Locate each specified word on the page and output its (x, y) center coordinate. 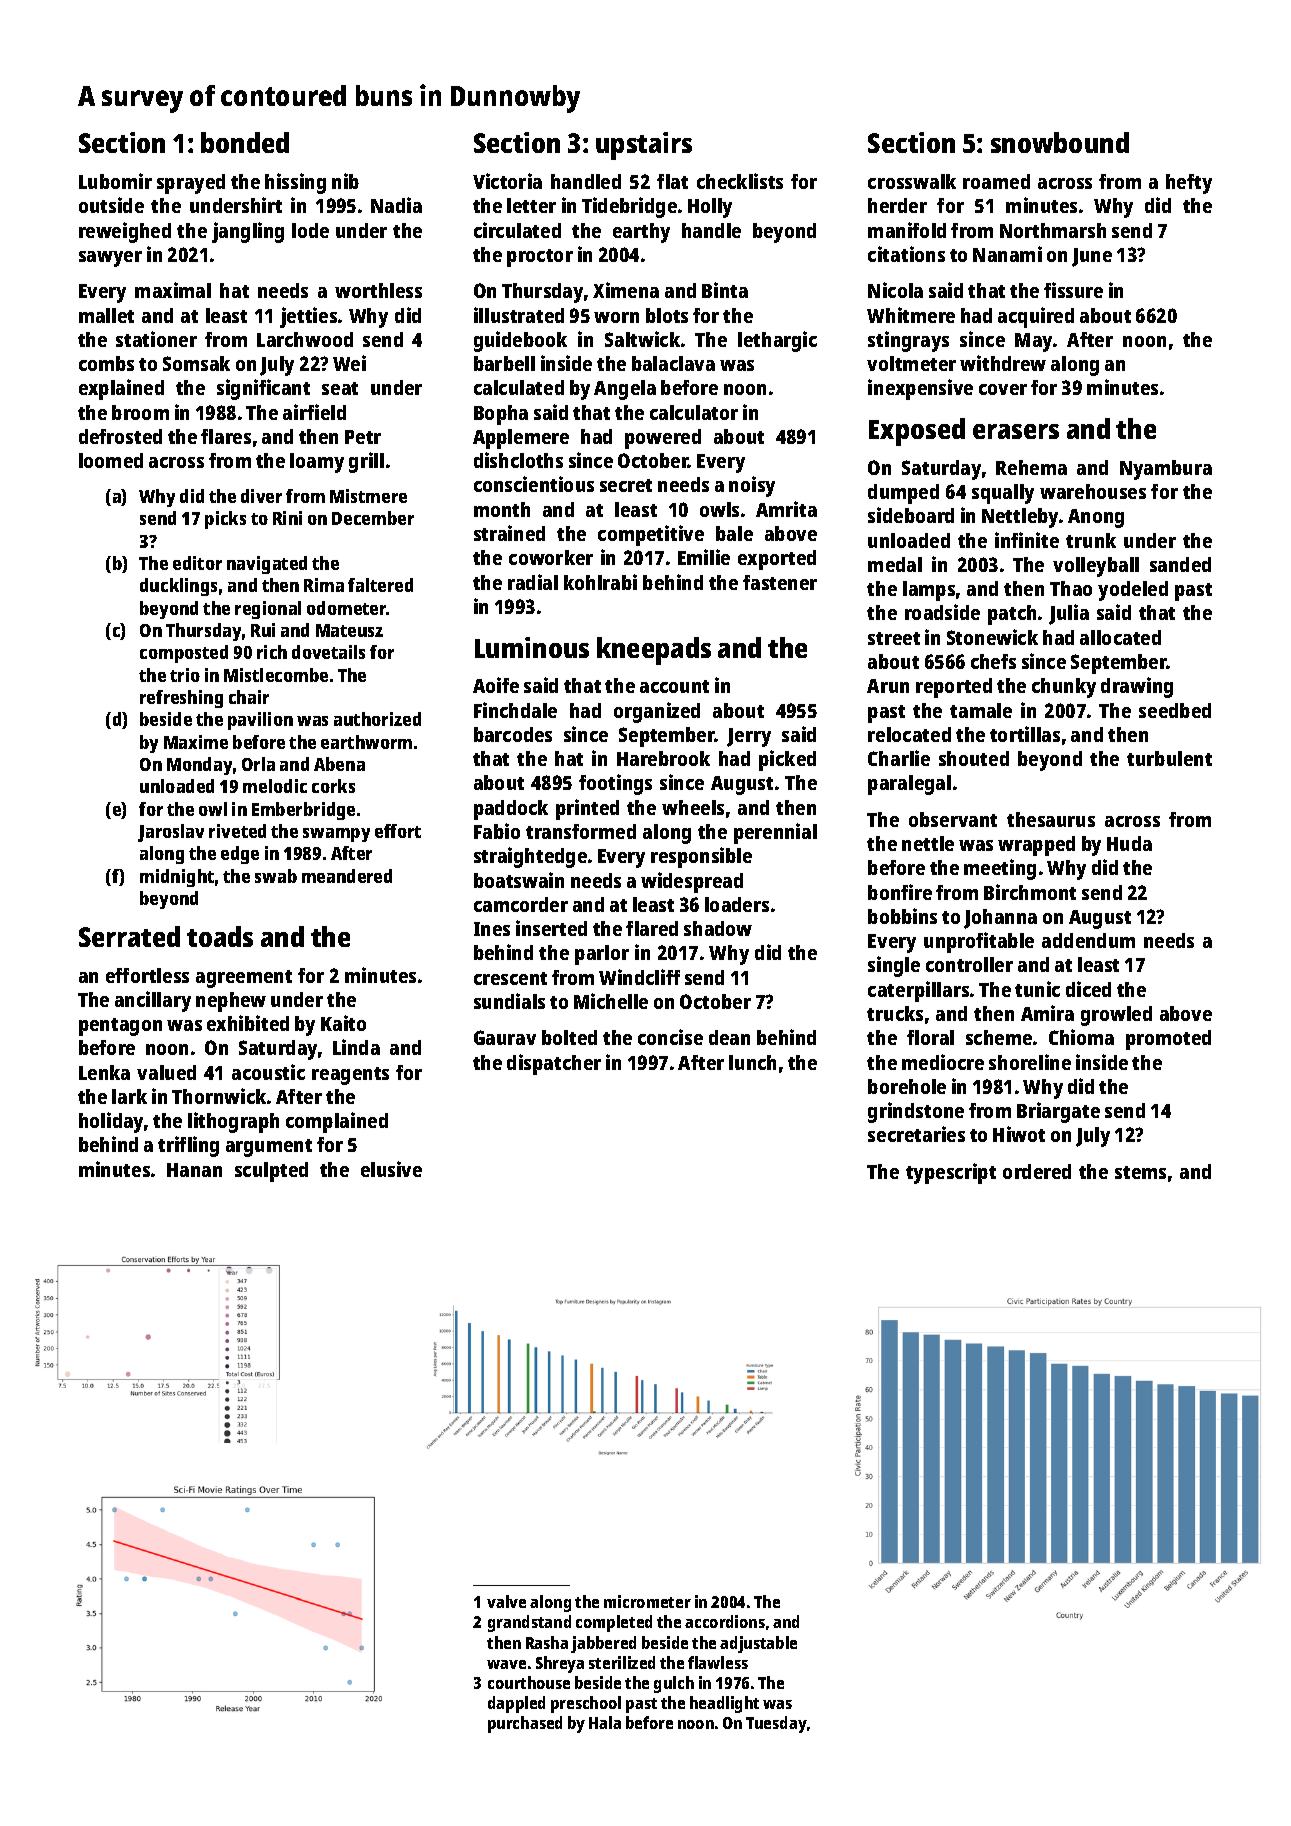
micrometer (647, 1601)
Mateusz (349, 630)
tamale (981, 710)
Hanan (194, 1170)
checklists (740, 181)
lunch (752, 1062)
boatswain (519, 880)
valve (506, 1601)
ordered (1037, 1171)
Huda (1129, 843)
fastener (780, 582)
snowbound (1060, 142)
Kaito (343, 1023)
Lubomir (115, 181)
